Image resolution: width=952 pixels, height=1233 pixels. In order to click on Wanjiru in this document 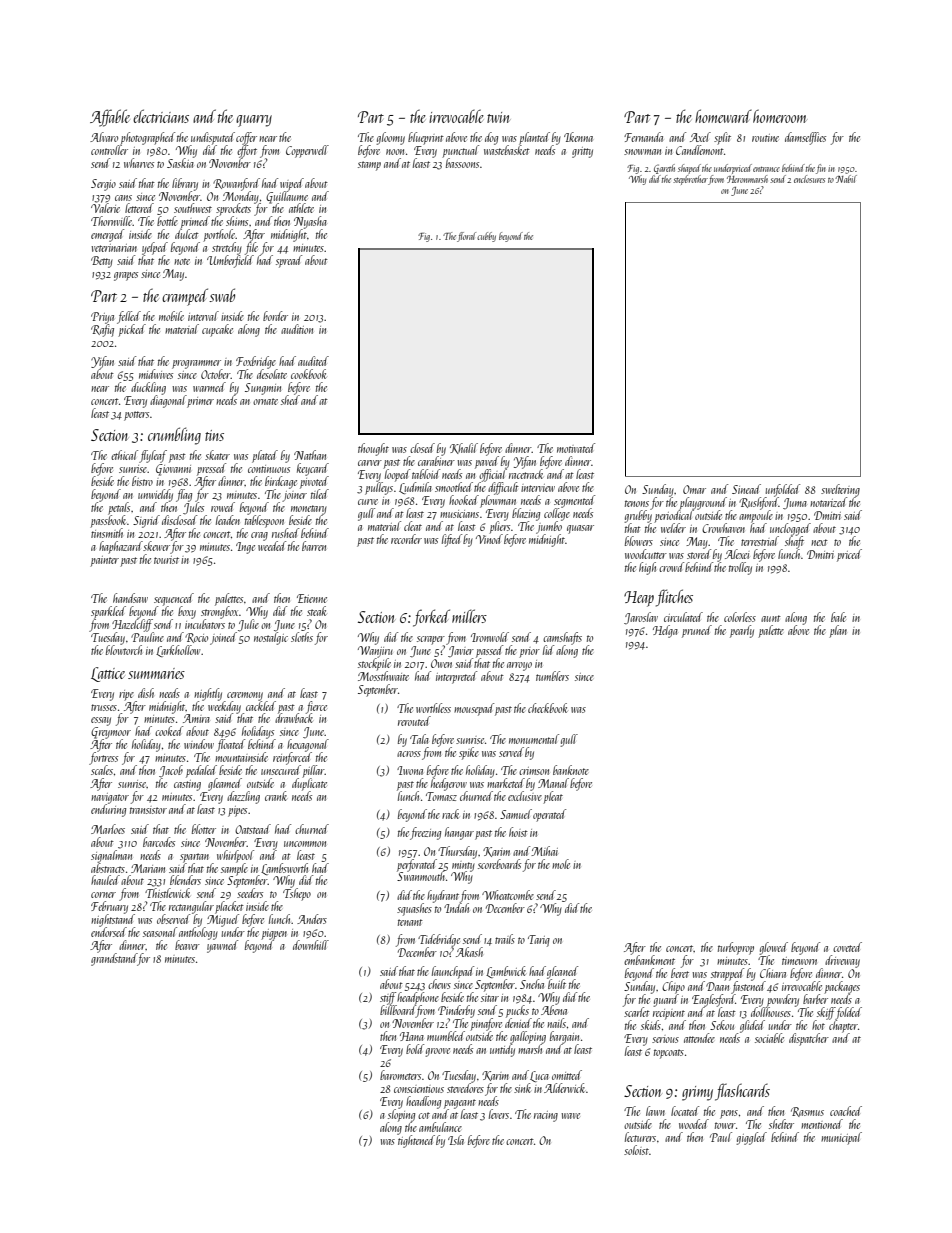, I will do `click(375, 651)`.
